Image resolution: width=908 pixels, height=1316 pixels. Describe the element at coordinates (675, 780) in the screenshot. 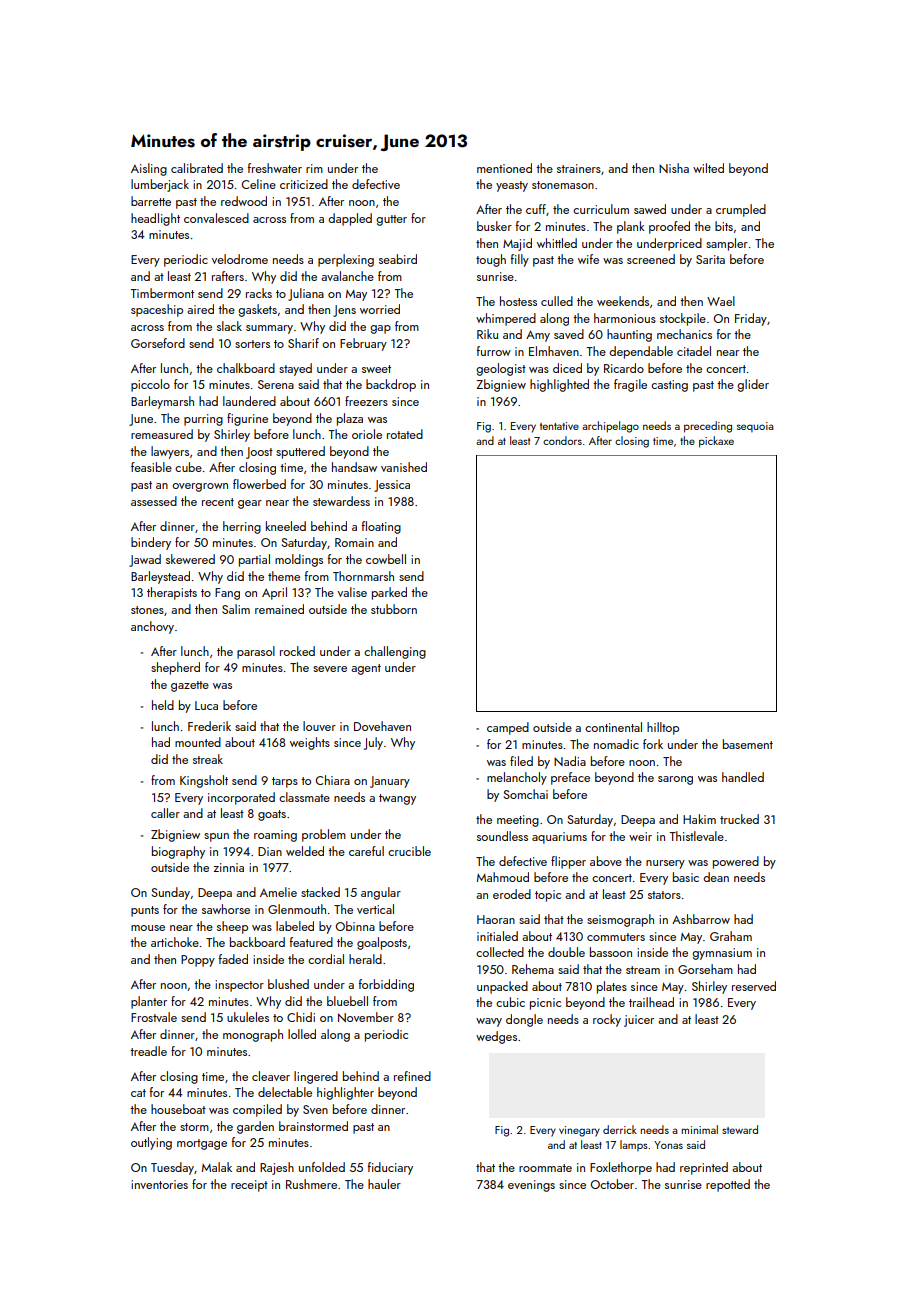

I see `sarong` at that location.
